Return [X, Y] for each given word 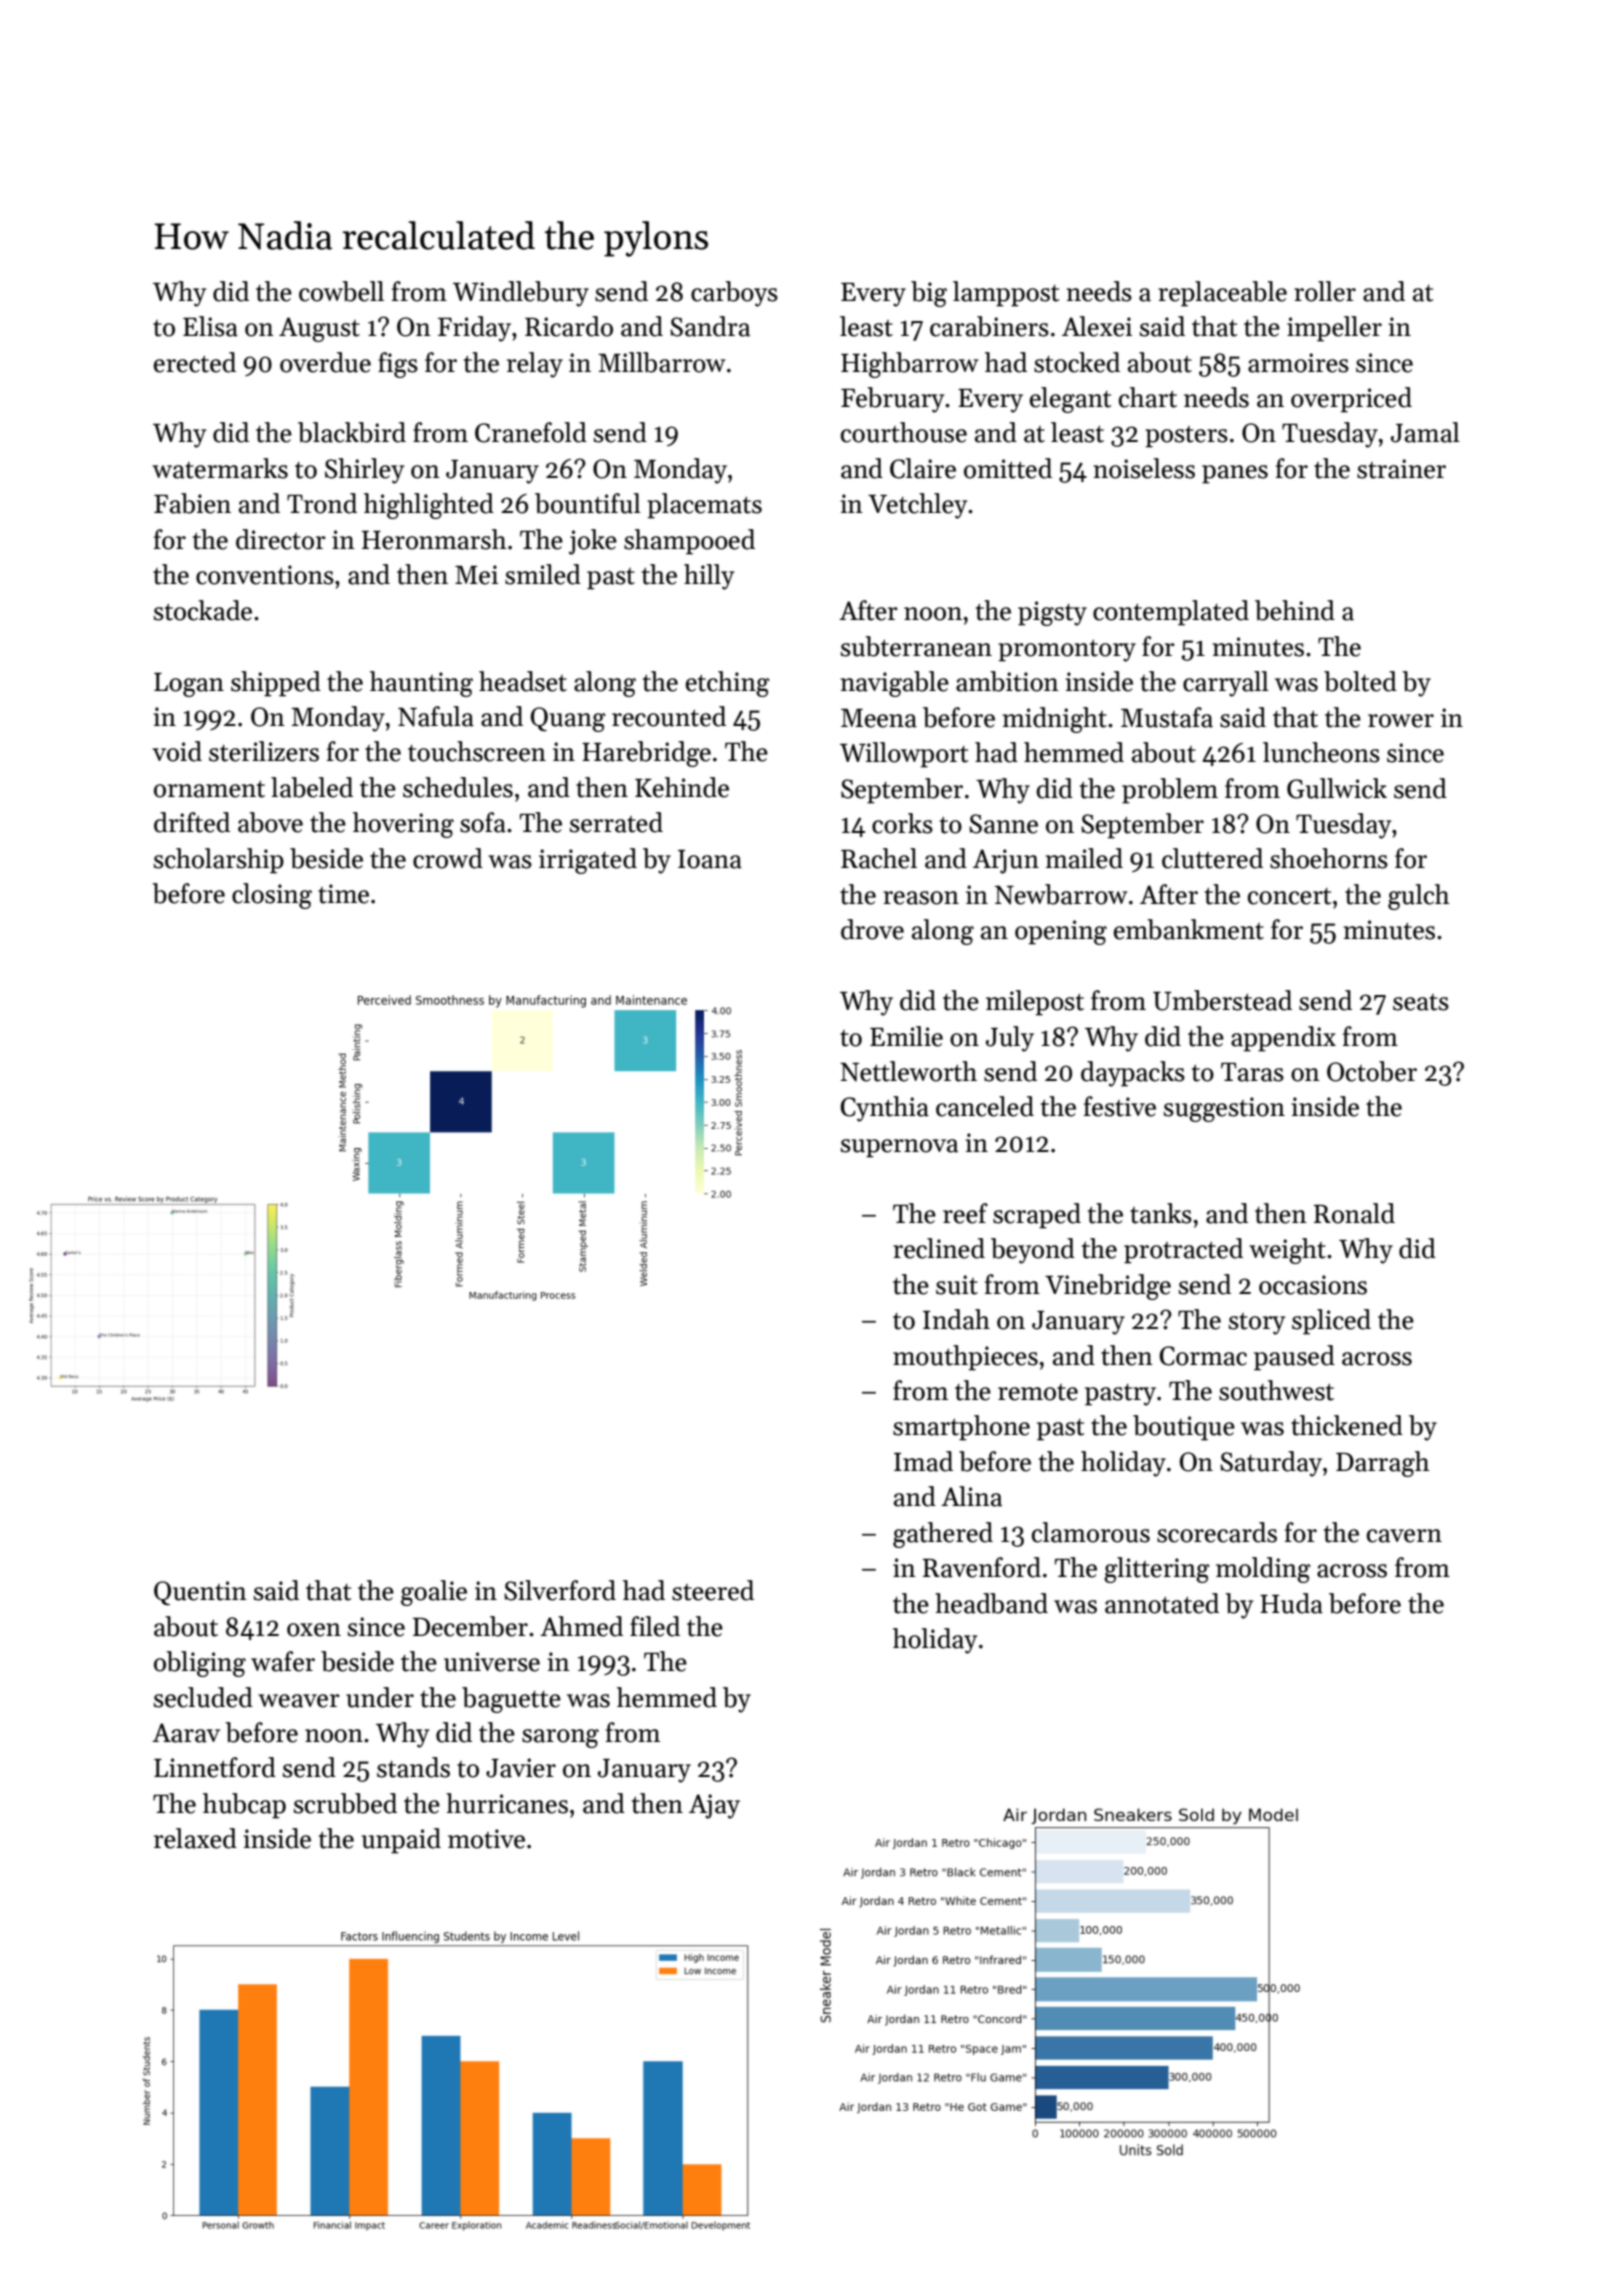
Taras [1252, 1072]
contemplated [1171, 613]
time [343, 894]
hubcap [244, 1806]
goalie [434, 1593]
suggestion [1224, 1109]
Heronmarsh [434, 539]
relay [535, 365]
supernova [899, 1148]
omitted [1008, 468]
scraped [1037, 1216]
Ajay [714, 1806]
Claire [923, 468]
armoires [1298, 363]
